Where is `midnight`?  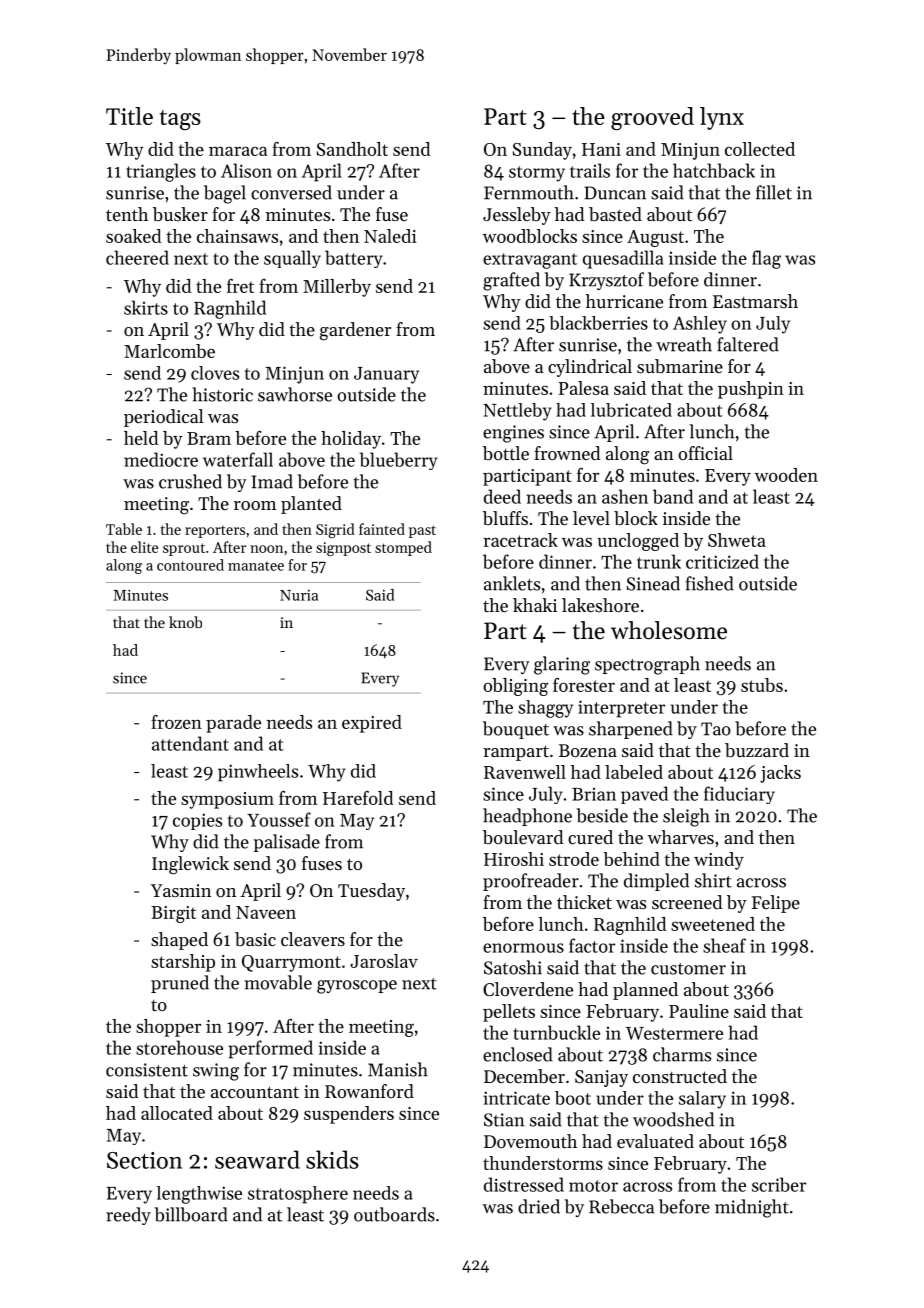 midnight is located at coordinates (752, 1208).
